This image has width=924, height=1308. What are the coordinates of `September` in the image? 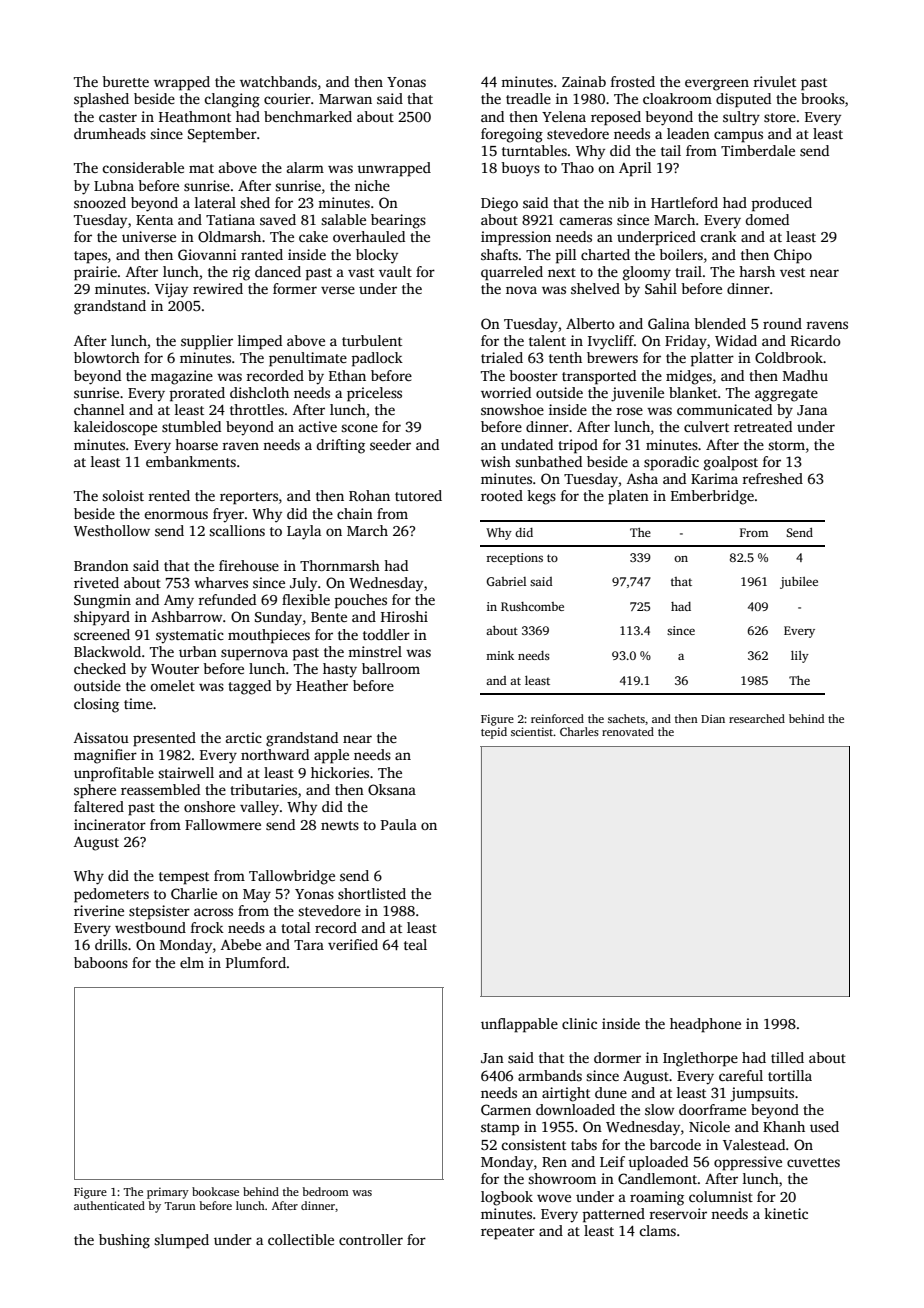 It's located at (222, 135).
